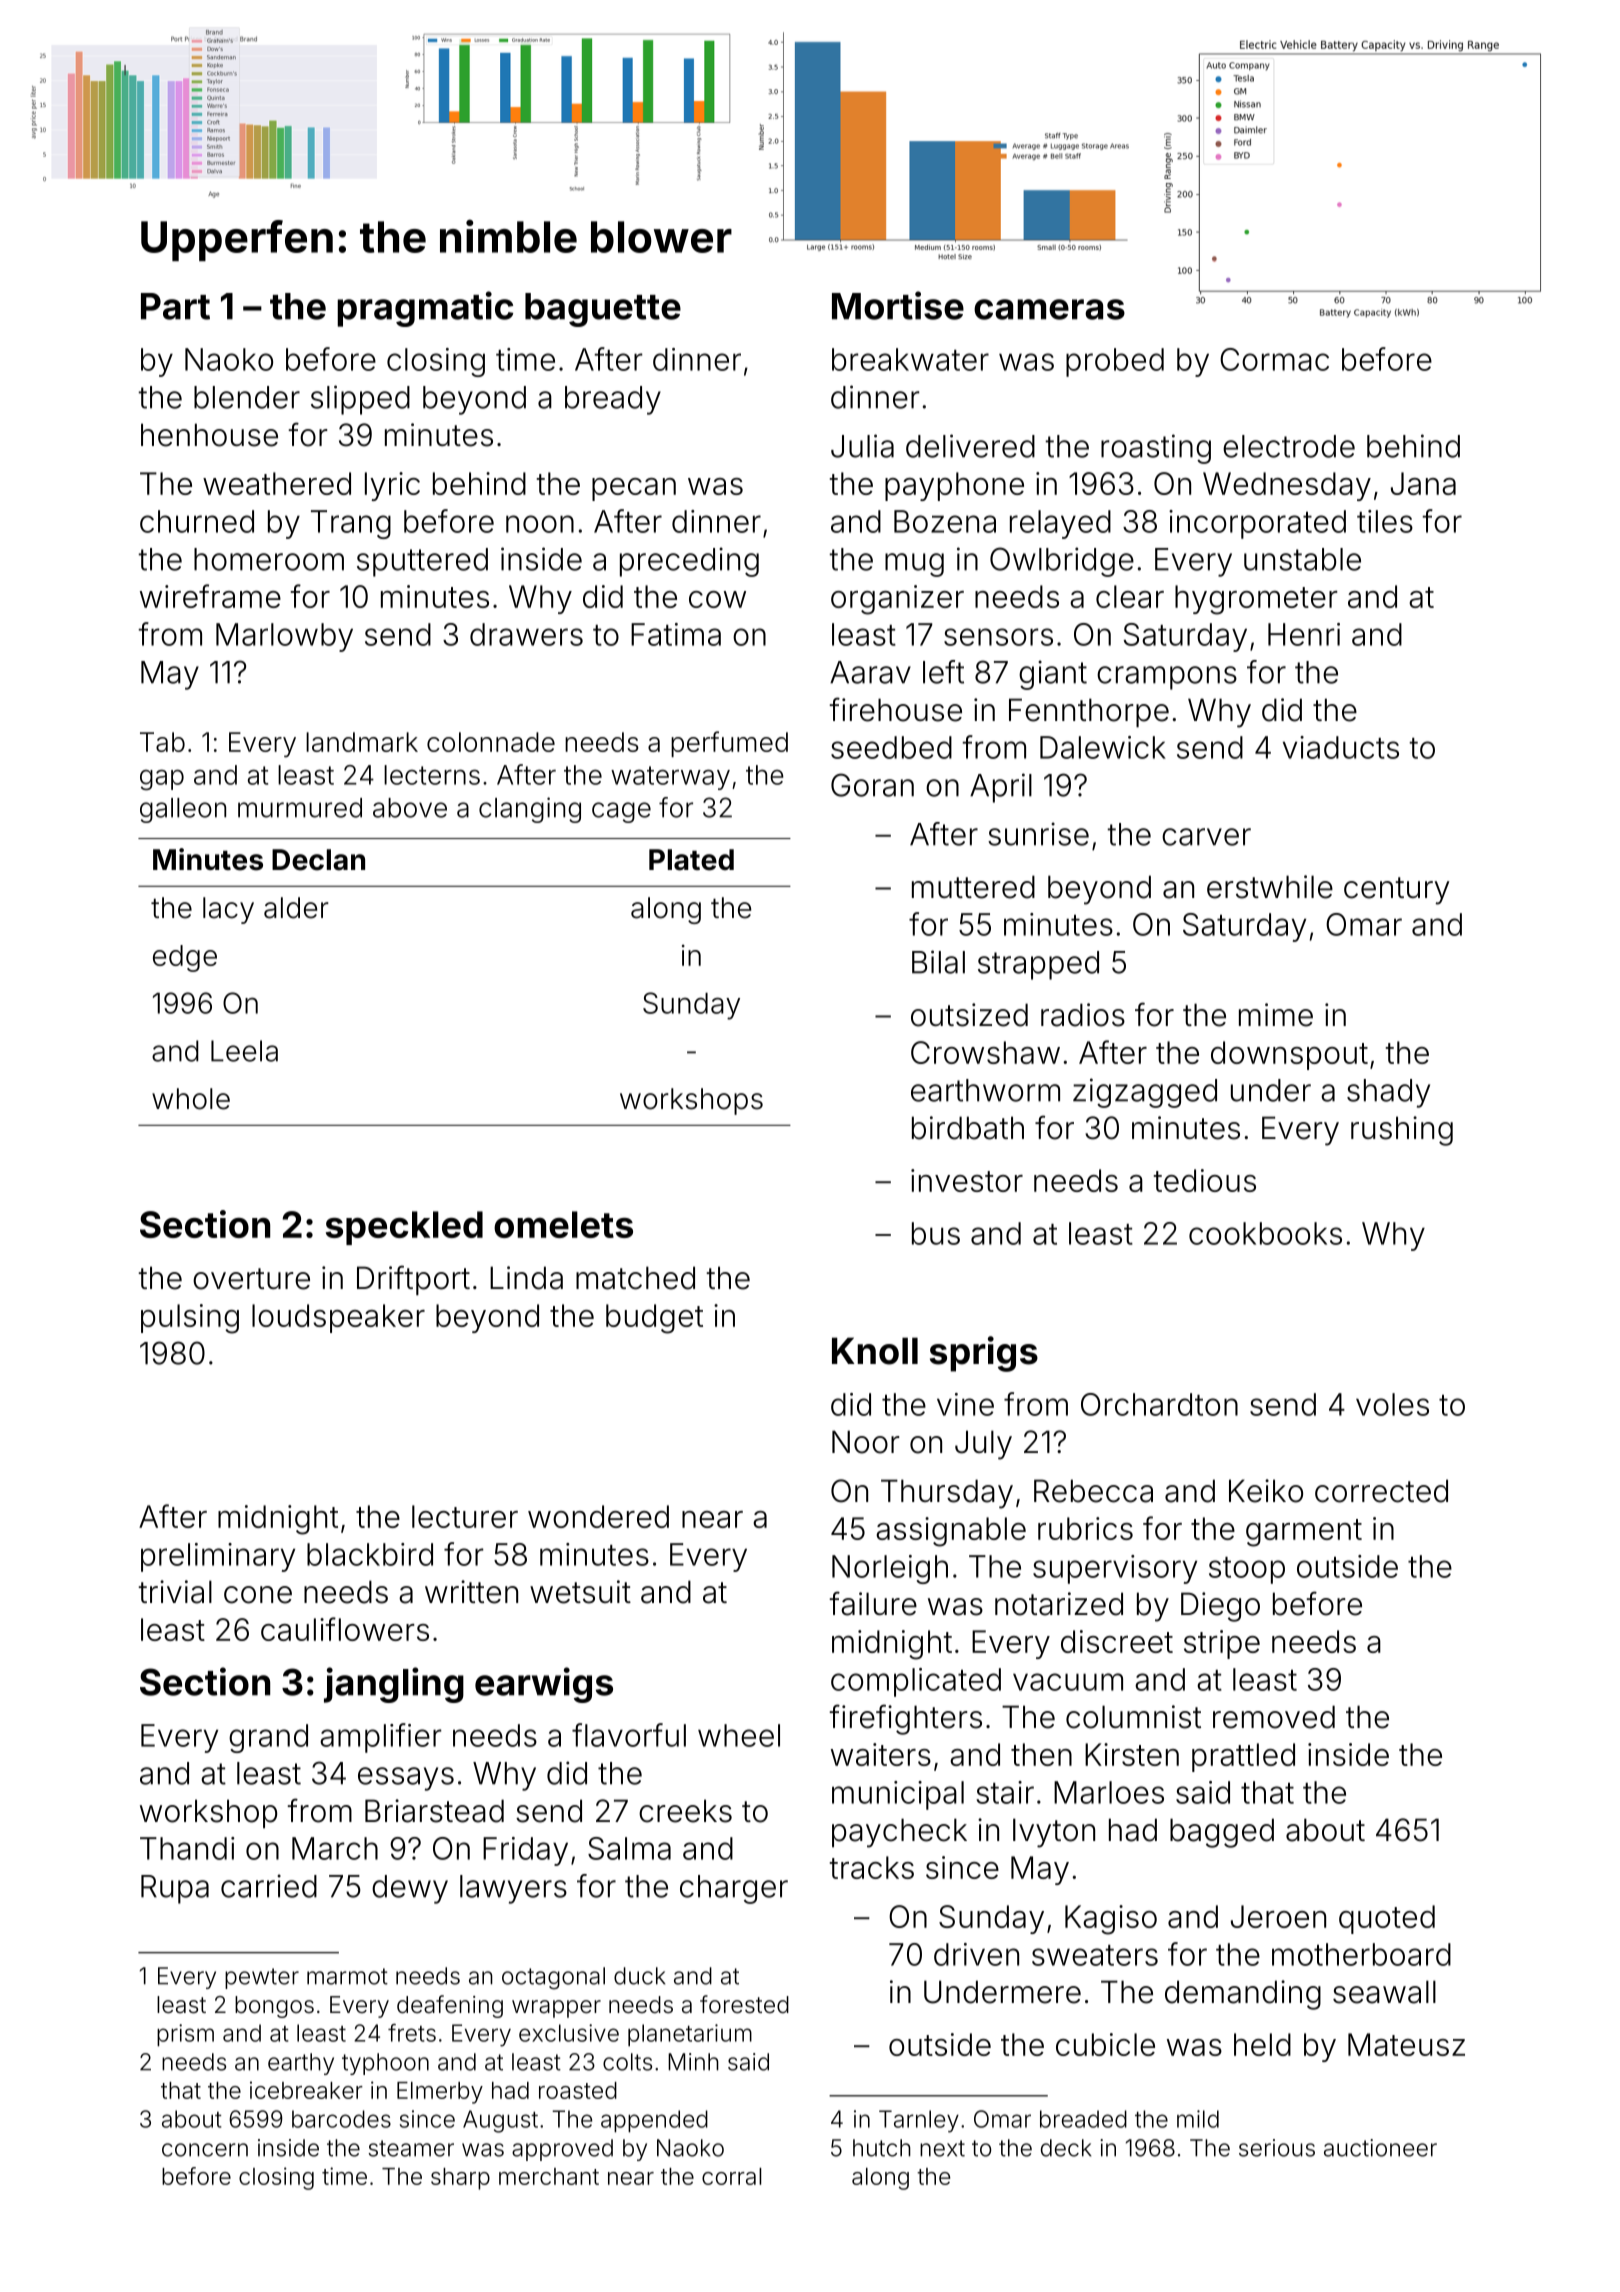 The image size is (1620, 2292). What do you see at coordinates (1266, 1491) in the document?
I see `Keiko` at bounding box center [1266, 1491].
